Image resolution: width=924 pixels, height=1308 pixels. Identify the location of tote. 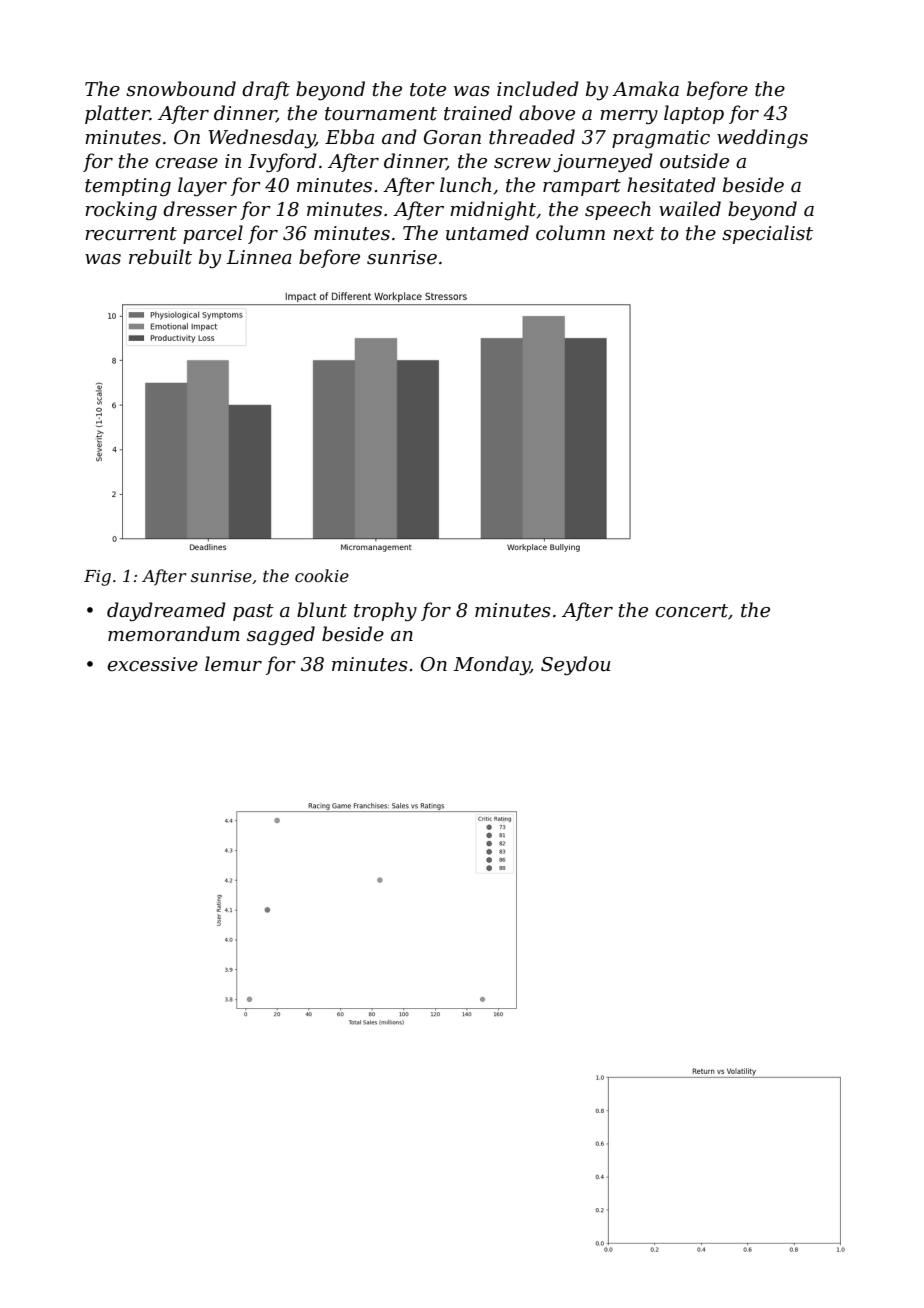
(428, 90).
